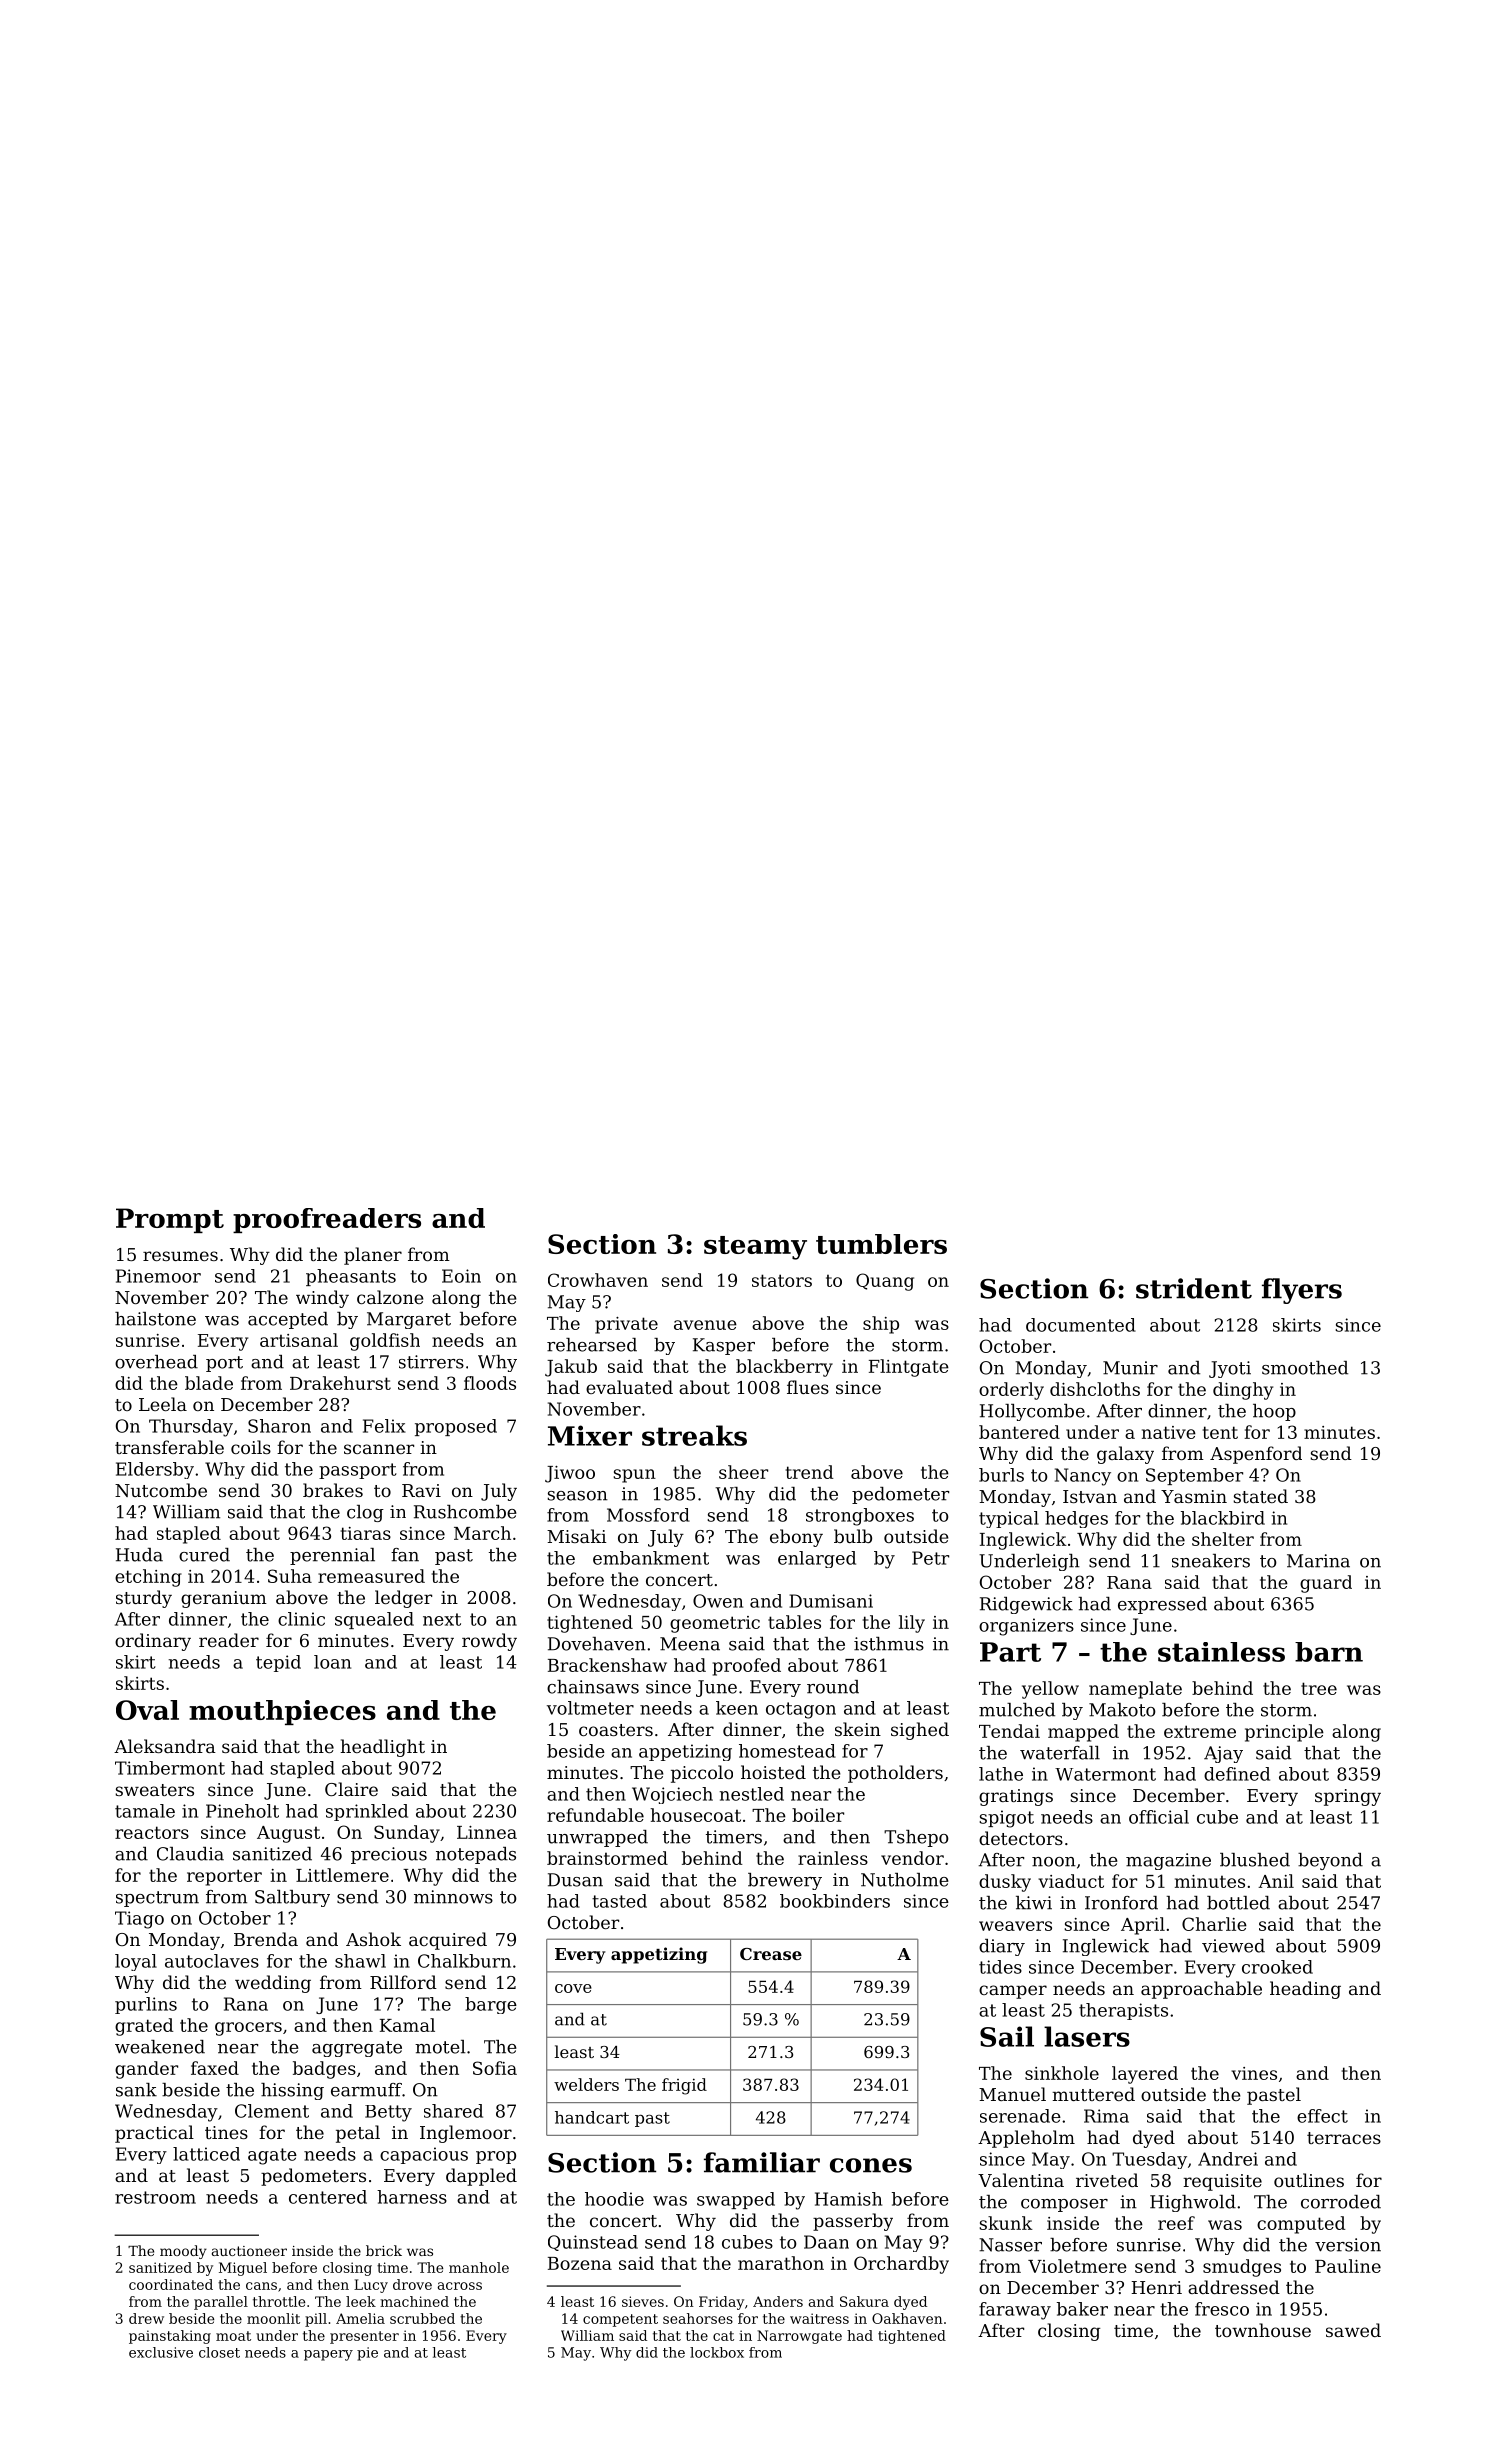  I want to click on Tshepo, so click(916, 1838).
